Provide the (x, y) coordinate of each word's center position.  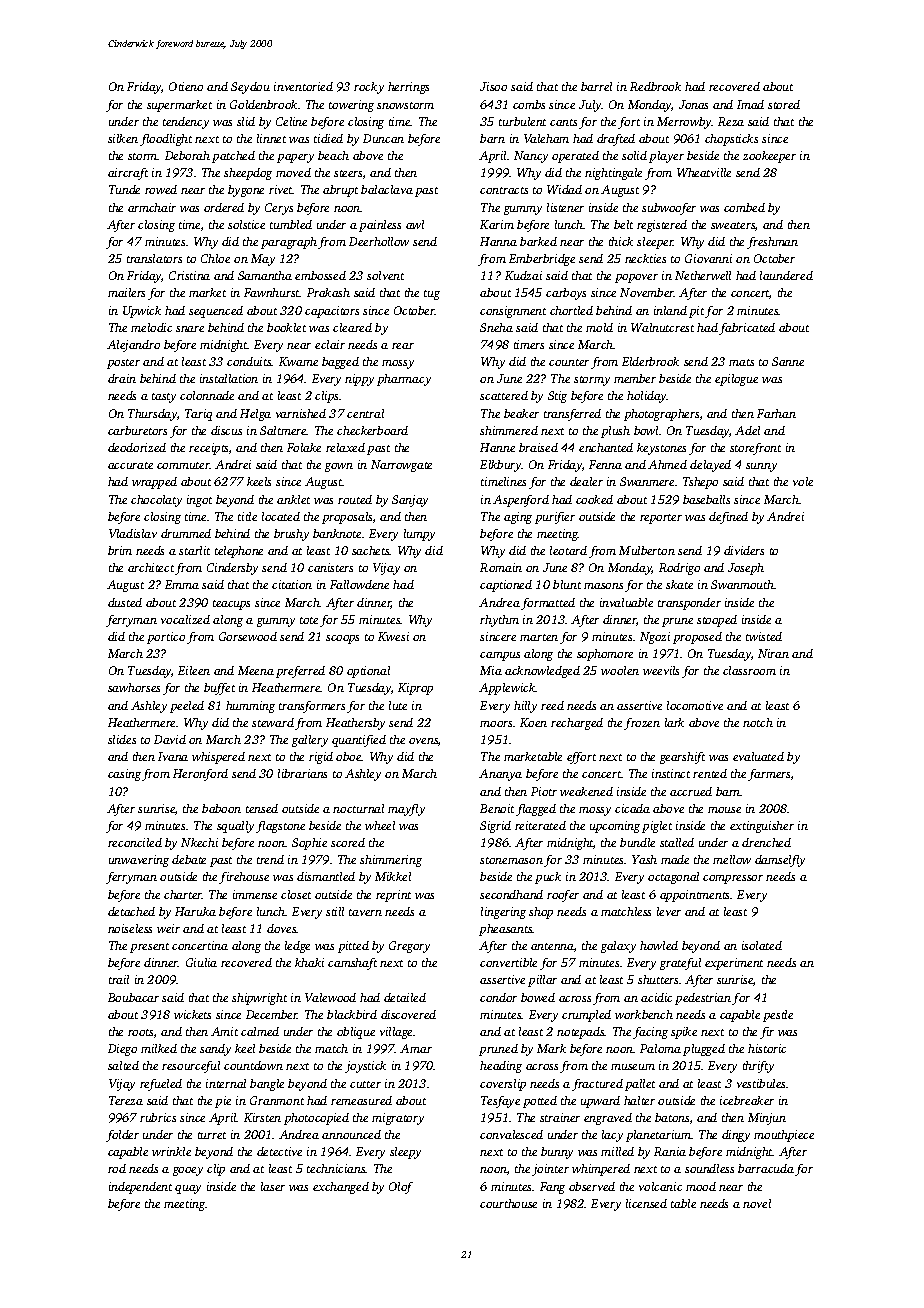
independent (140, 1188)
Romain (501, 567)
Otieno (186, 86)
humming (250, 707)
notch (758, 722)
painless (380, 226)
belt (623, 224)
